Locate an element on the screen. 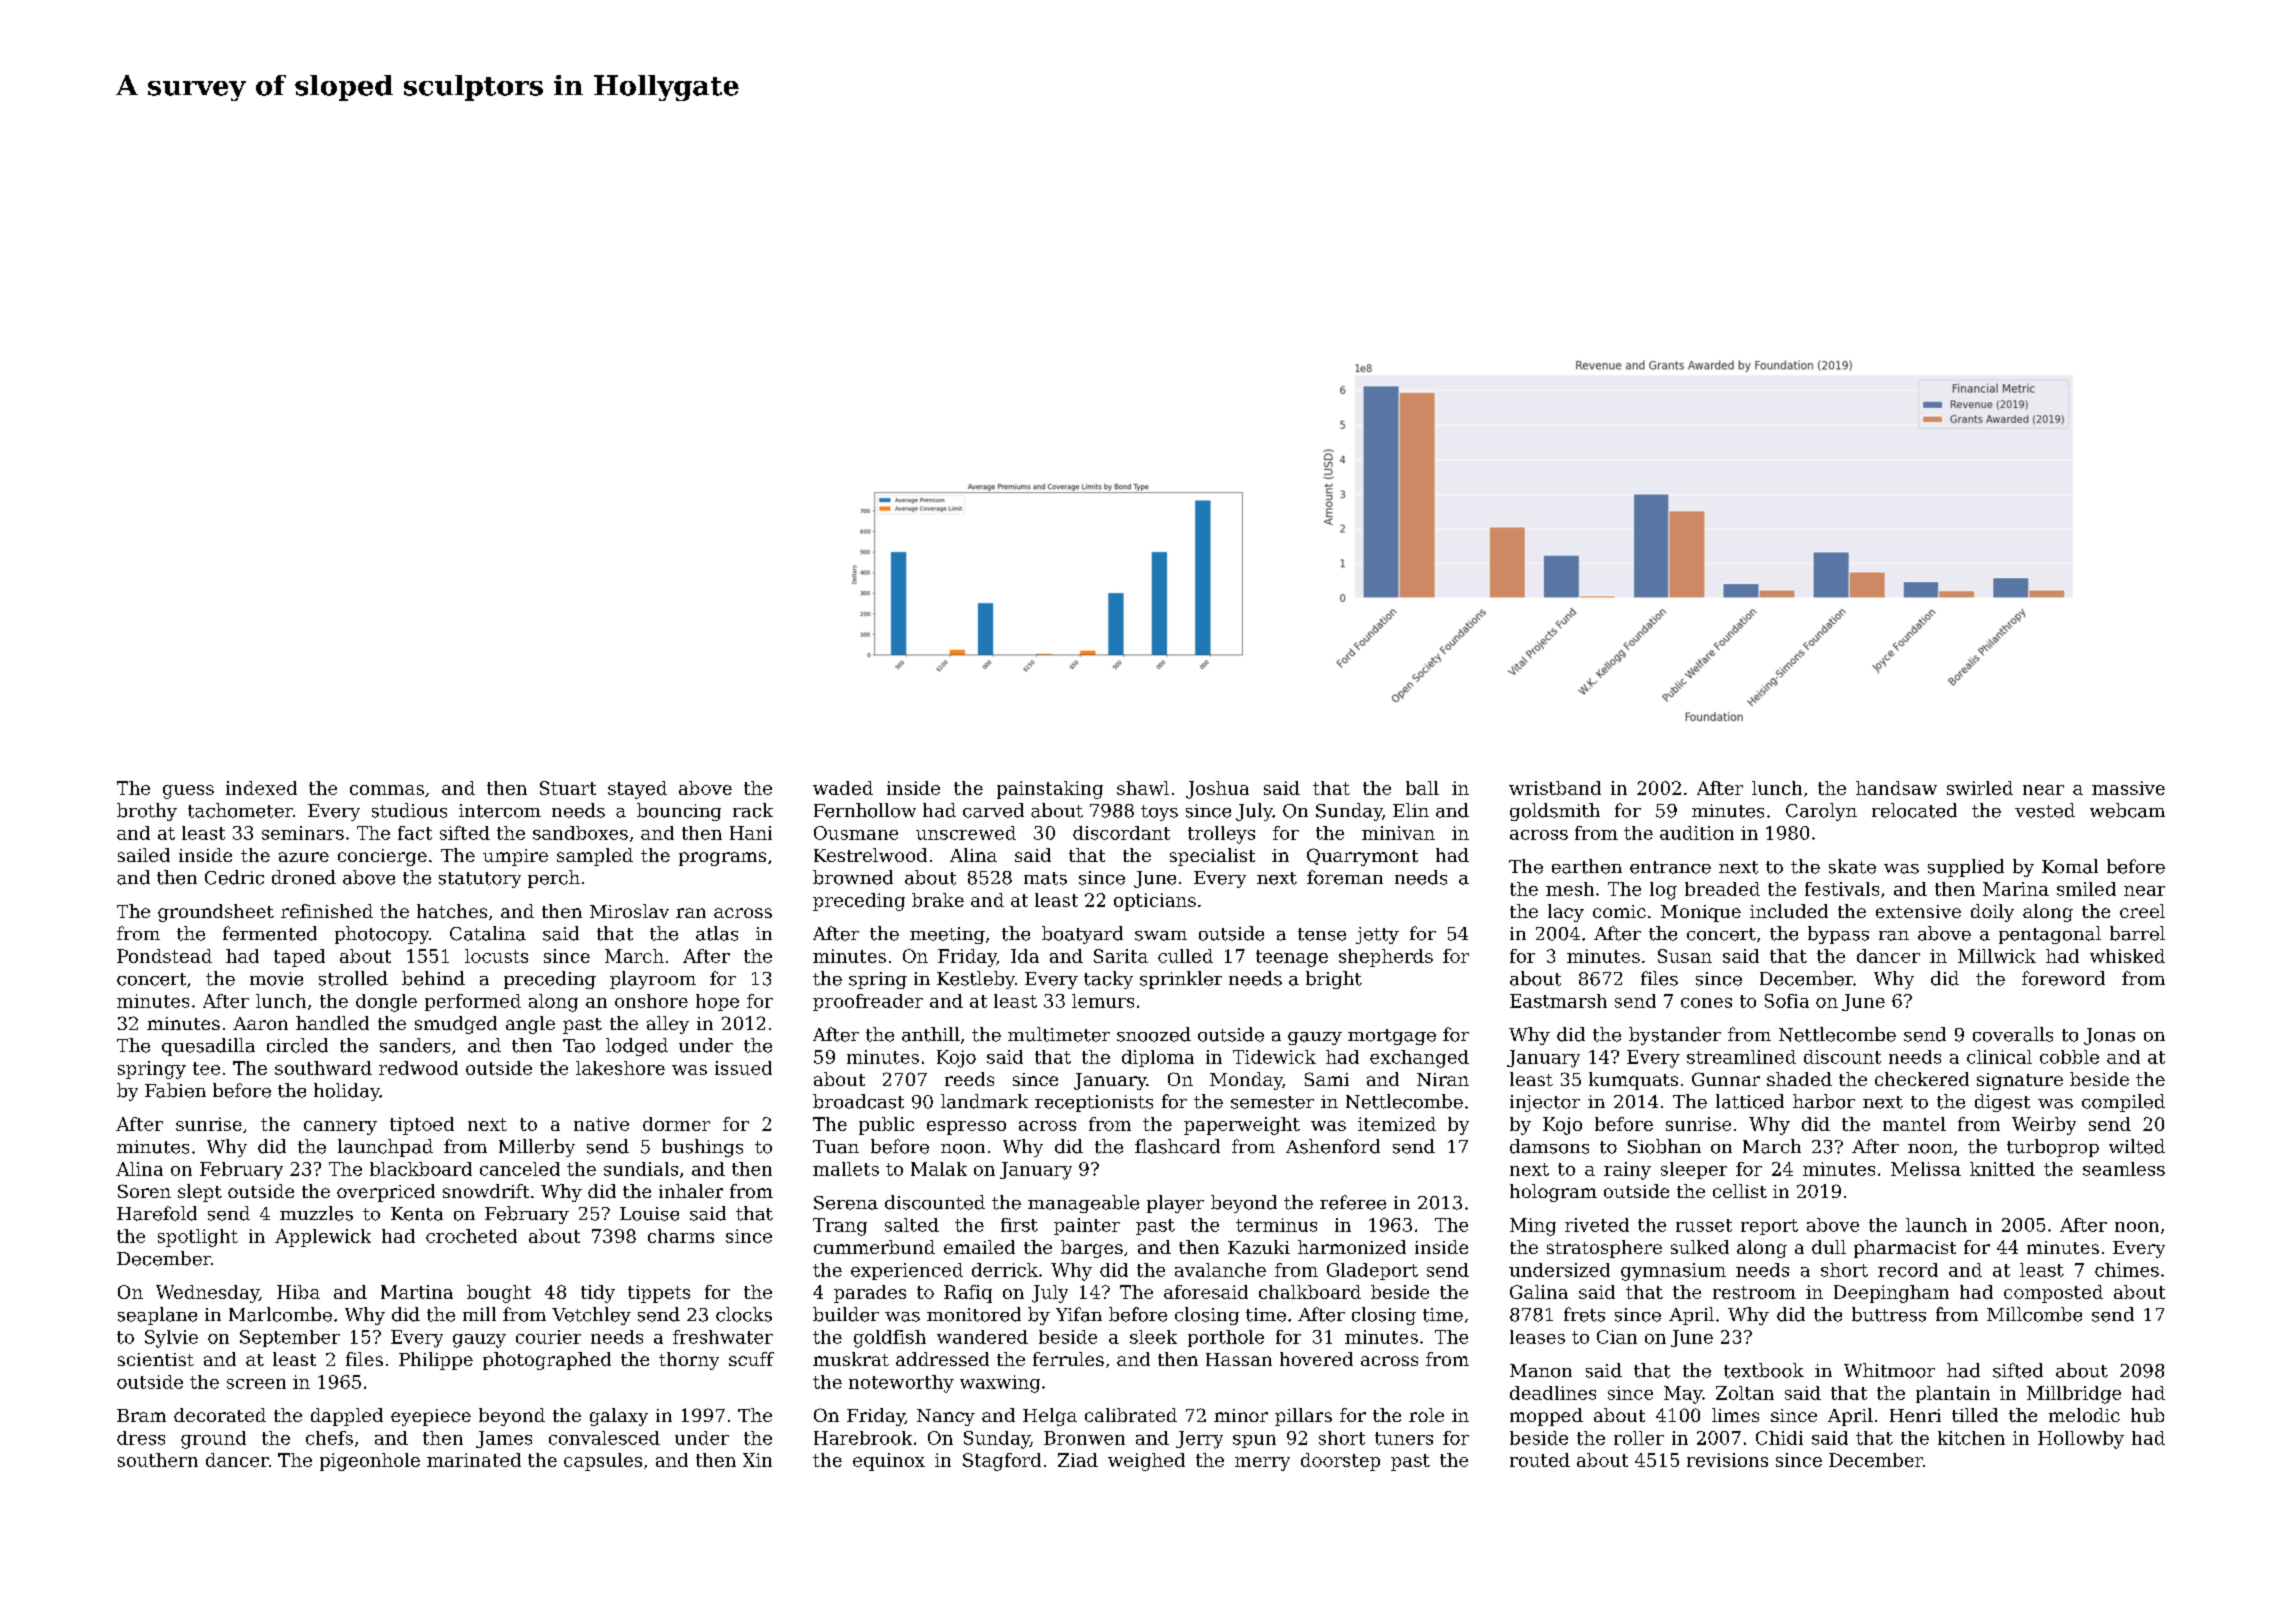 The width and height of the screenshot is (2282, 1614). audition is located at coordinates (1697, 833).
